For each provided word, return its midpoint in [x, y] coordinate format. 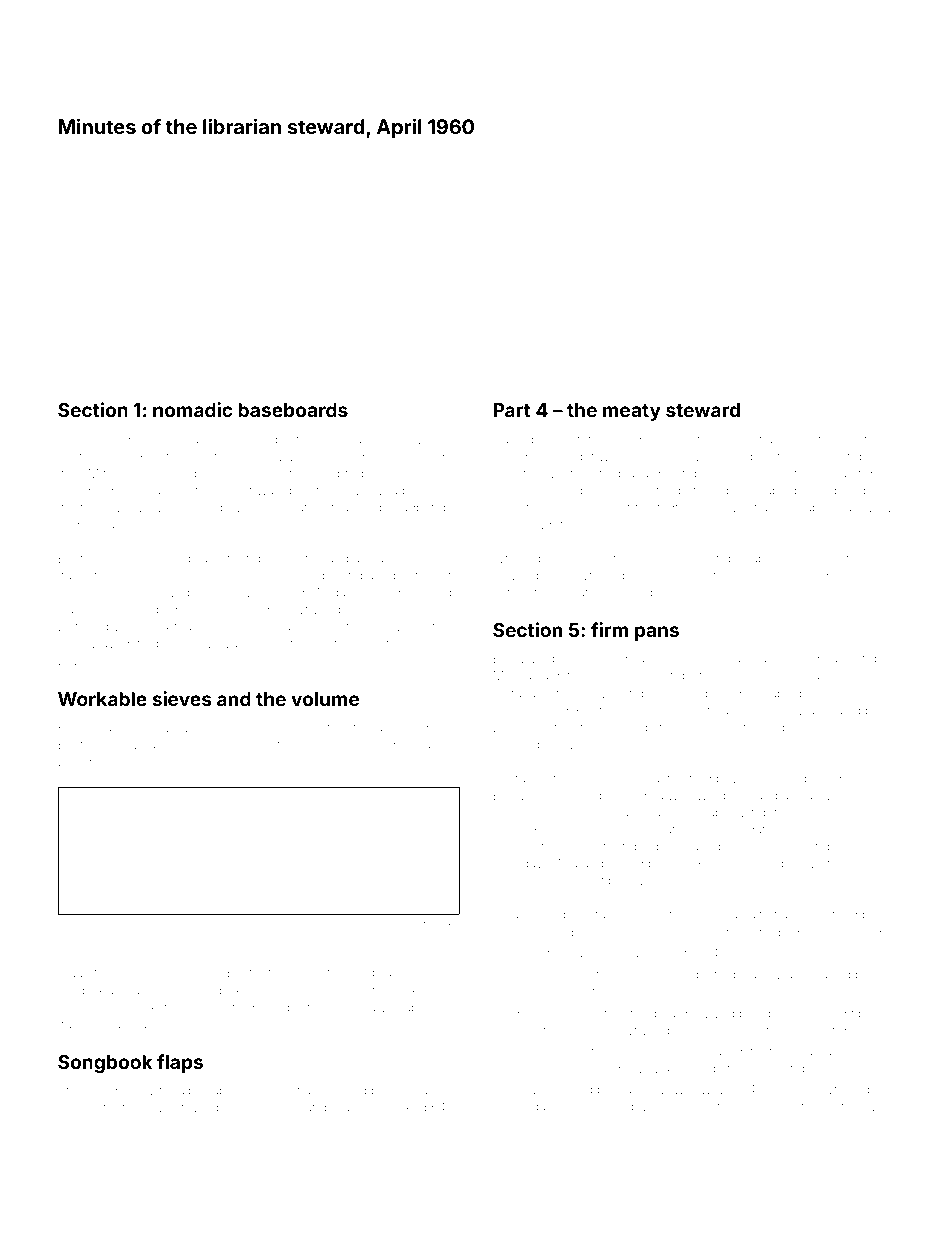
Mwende [114, 473]
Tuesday [518, 864]
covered [852, 813]
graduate [177, 611]
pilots [546, 440]
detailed [346, 926]
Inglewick [277, 927]
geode [586, 560]
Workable [102, 699]
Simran [513, 778]
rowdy [874, 509]
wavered [775, 508]
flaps [180, 1063]
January [659, 831]
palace [752, 975]
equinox [217, 927]
